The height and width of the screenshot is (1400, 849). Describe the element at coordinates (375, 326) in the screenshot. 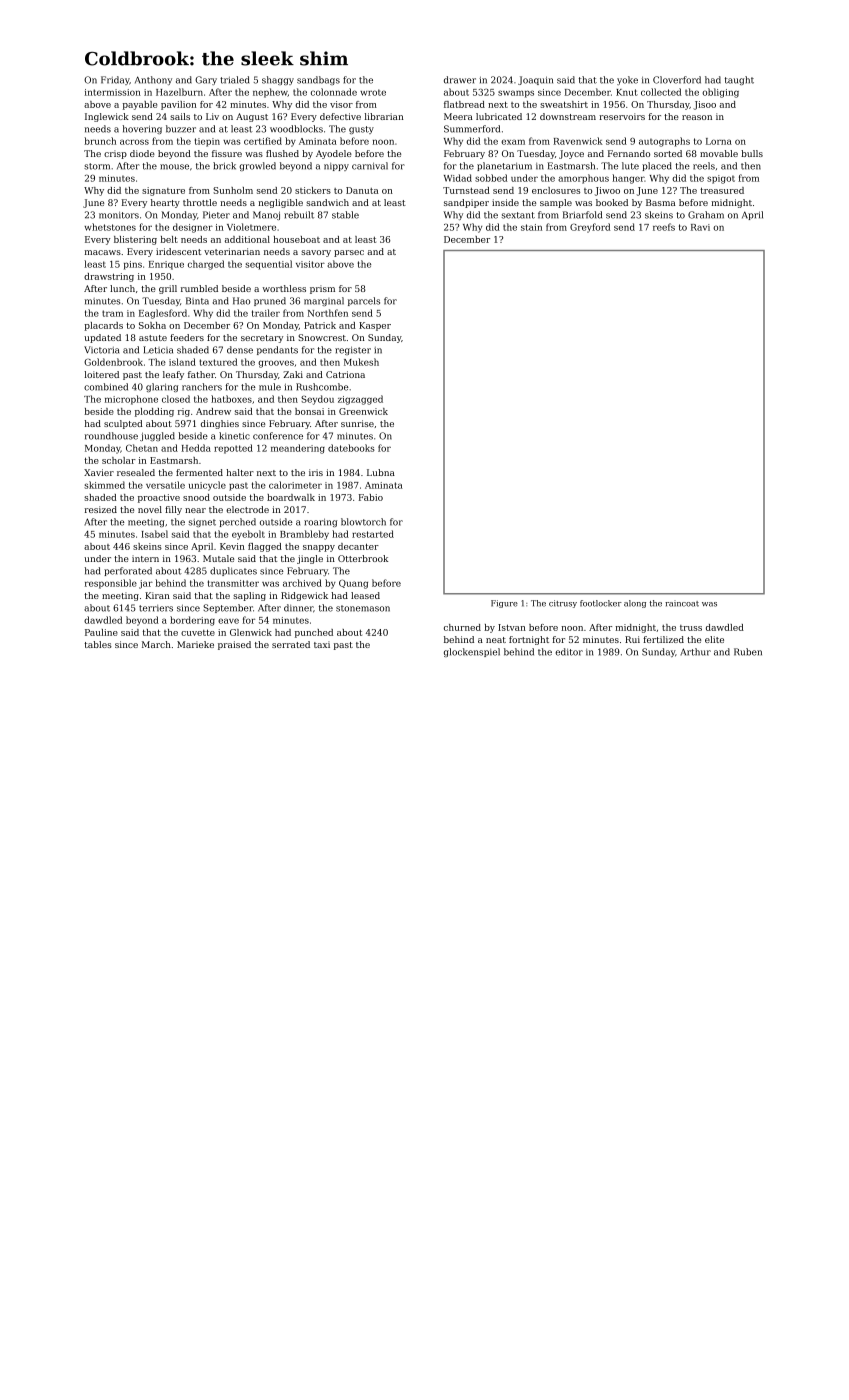

I see `Kasper` at that location.
